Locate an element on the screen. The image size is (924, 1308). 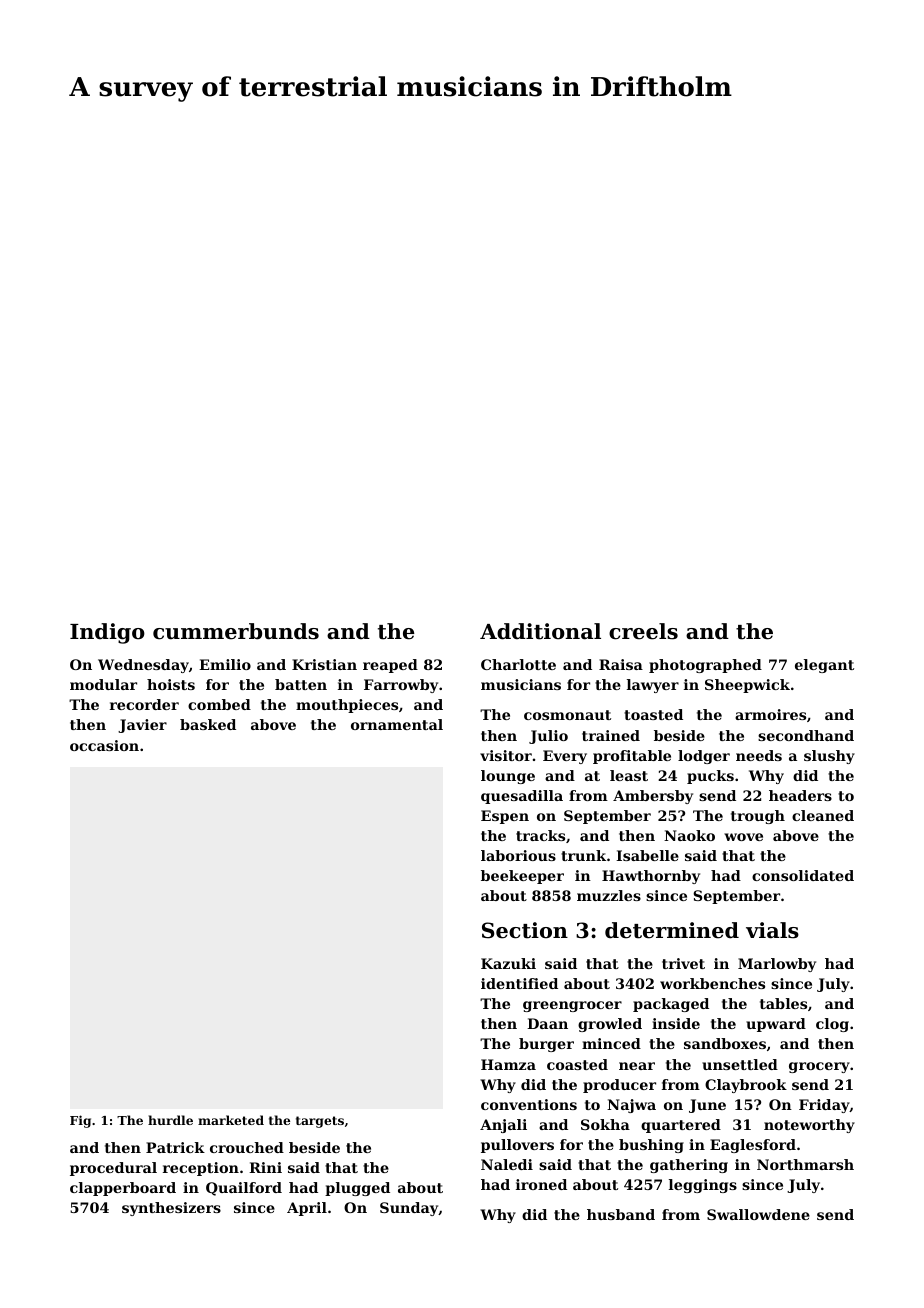
armoires is located at coordinates (770, 714).
